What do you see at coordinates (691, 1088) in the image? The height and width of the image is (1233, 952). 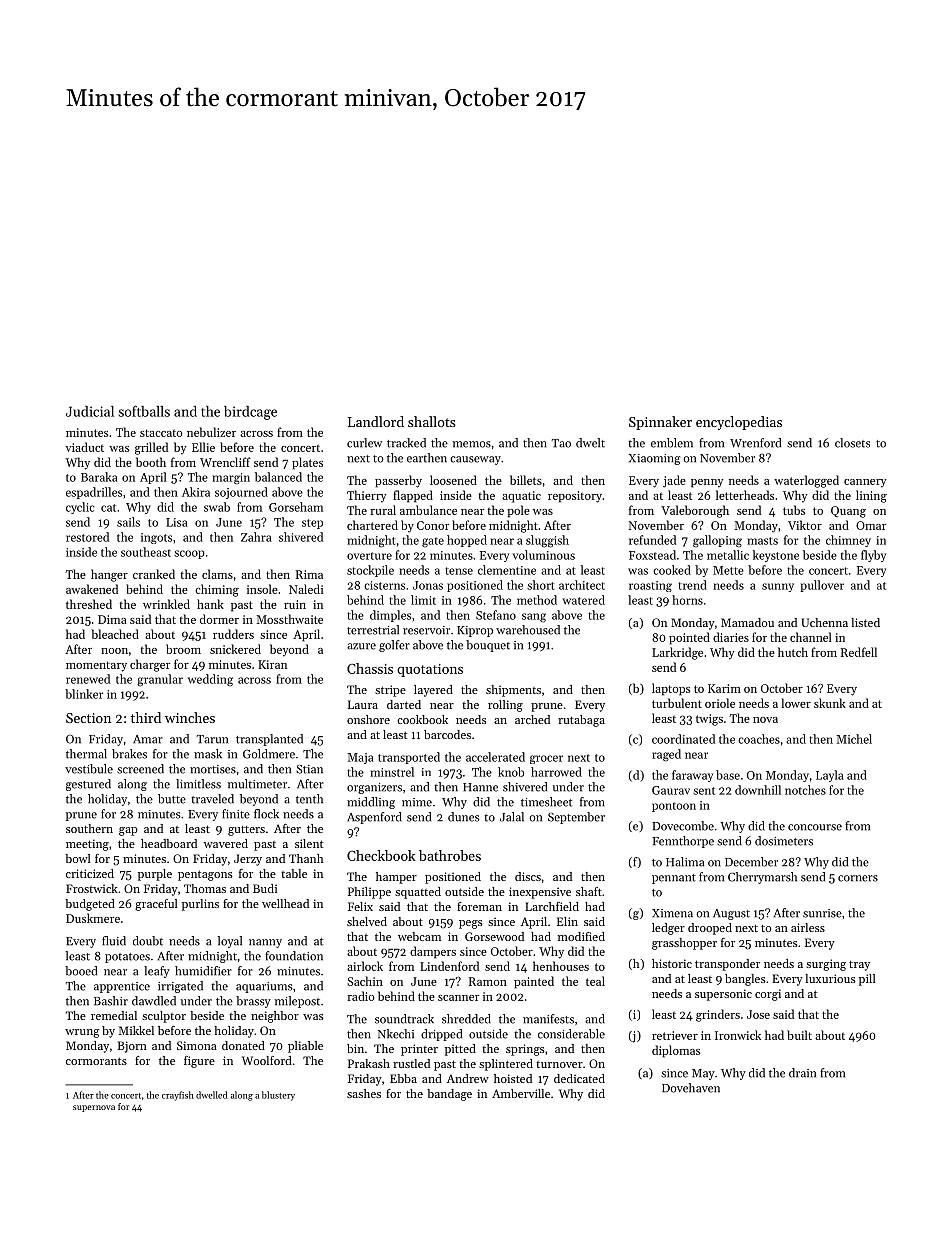 I see `Dovehaven` at bounding box center [691, 1088].
